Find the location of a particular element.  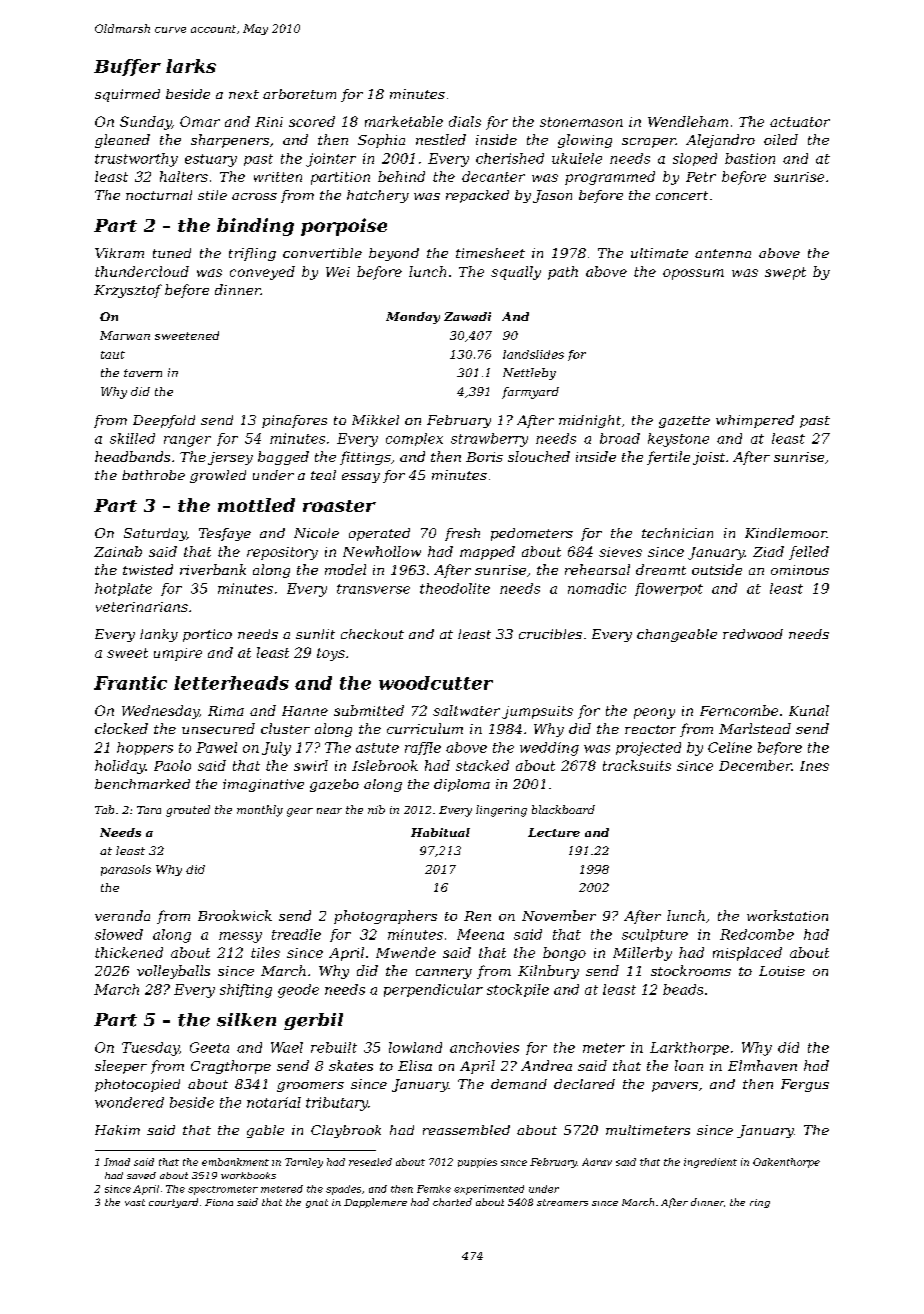

hatchery is located at coordinates (378, 196).
